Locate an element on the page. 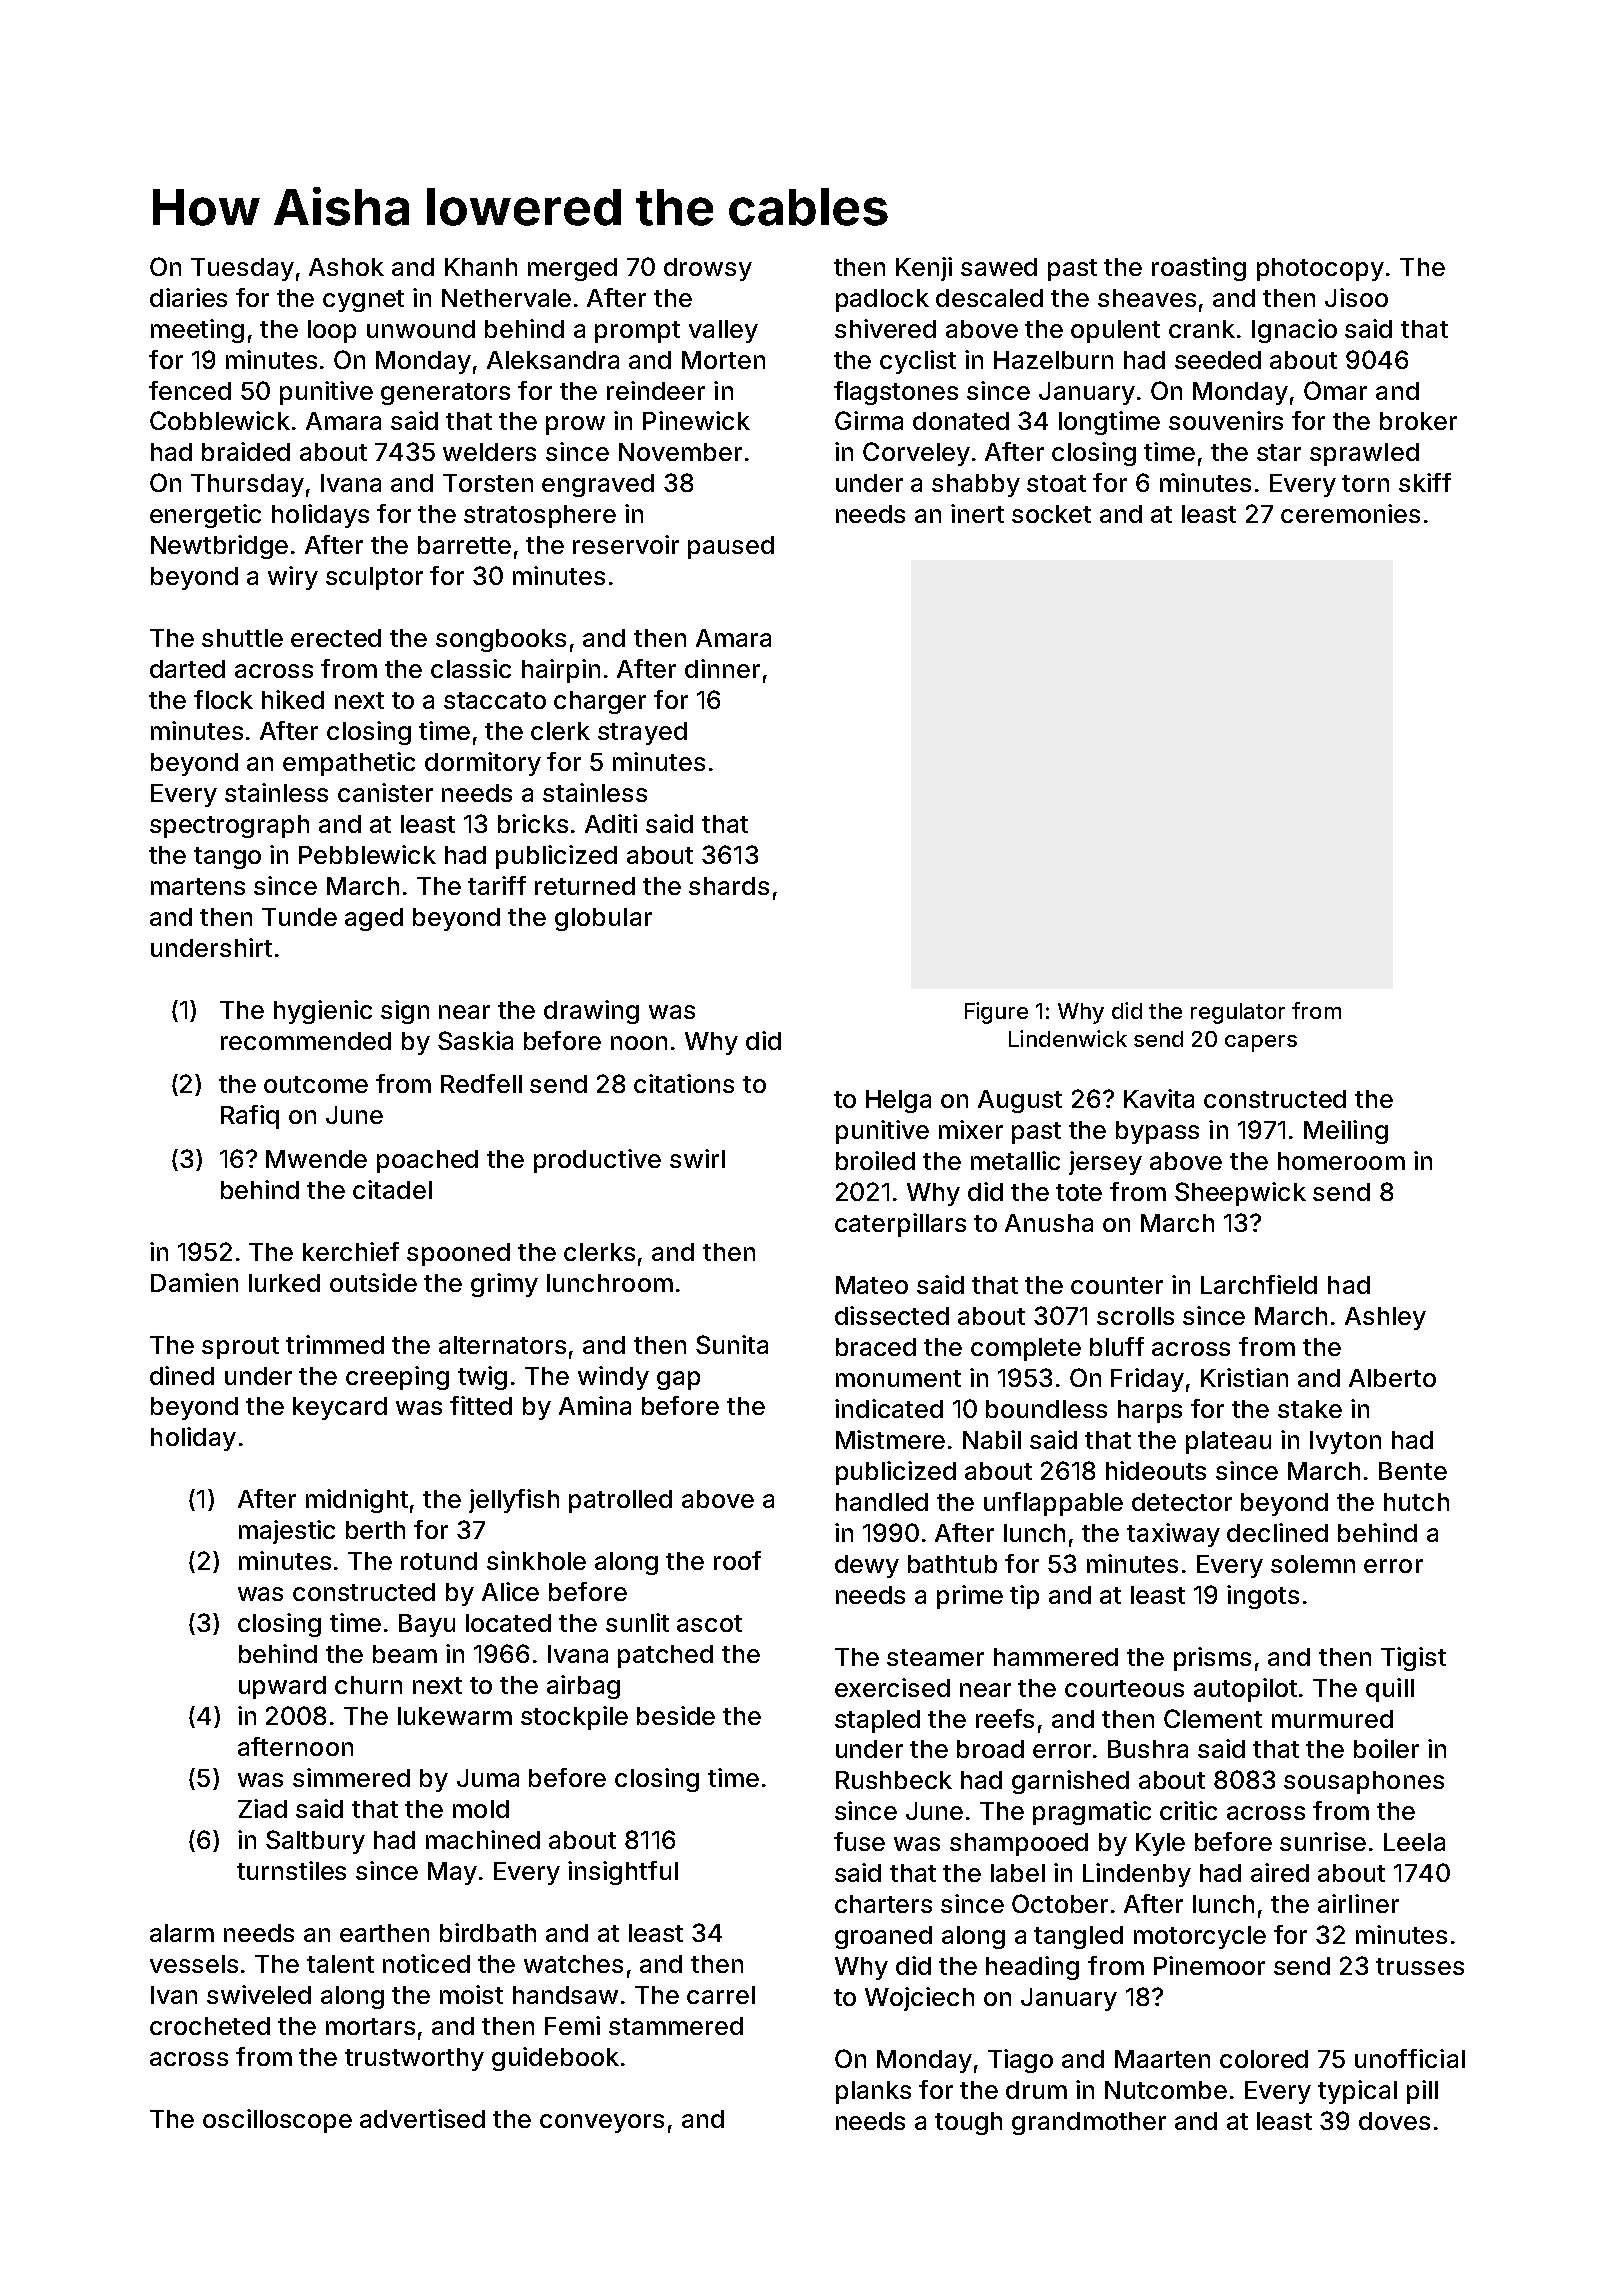 The image size is (1620, 2292). roof is located at coordinates (737, 1560).
